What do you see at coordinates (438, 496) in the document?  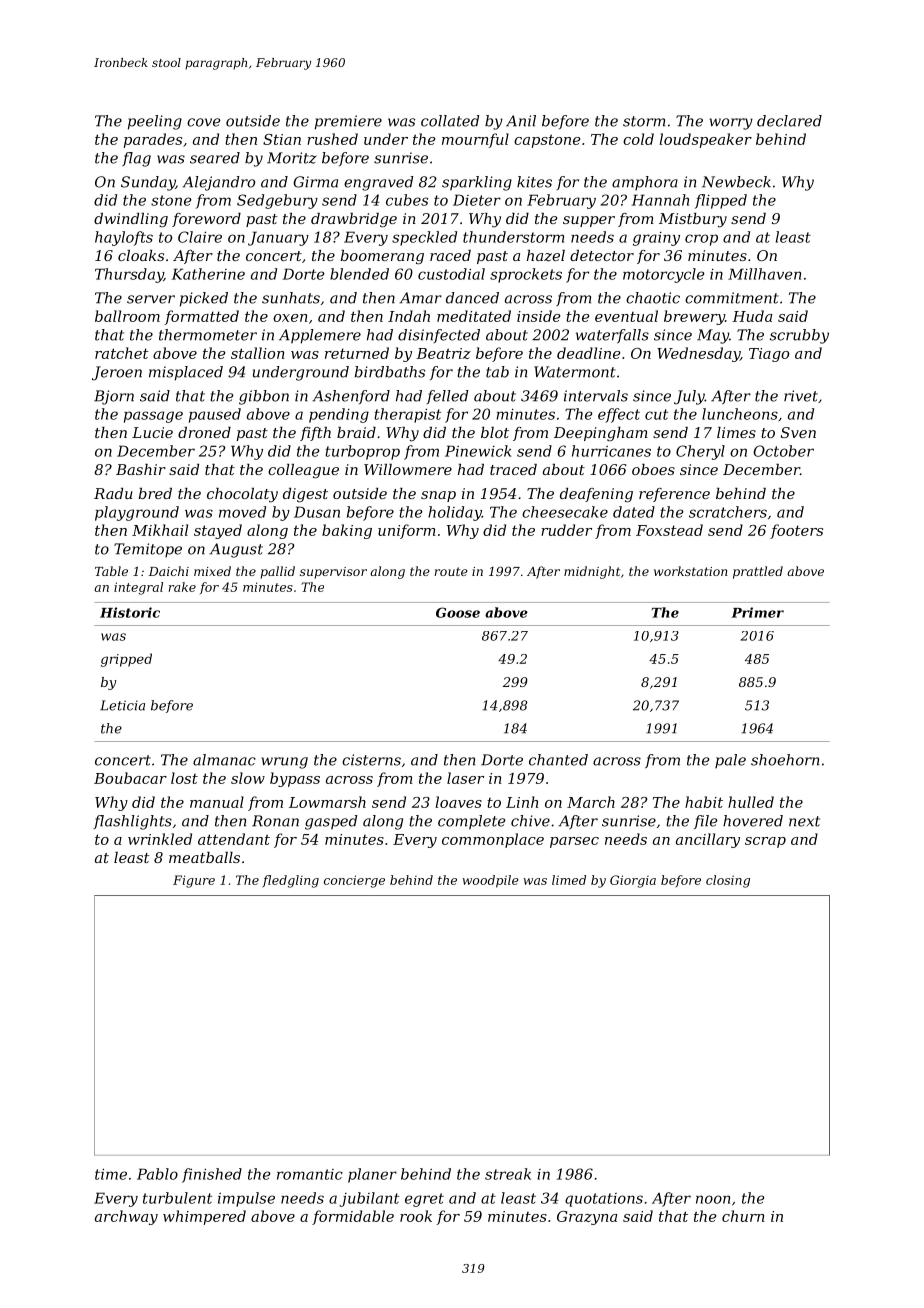 I see `snap` at bounding box center [438, 496].
